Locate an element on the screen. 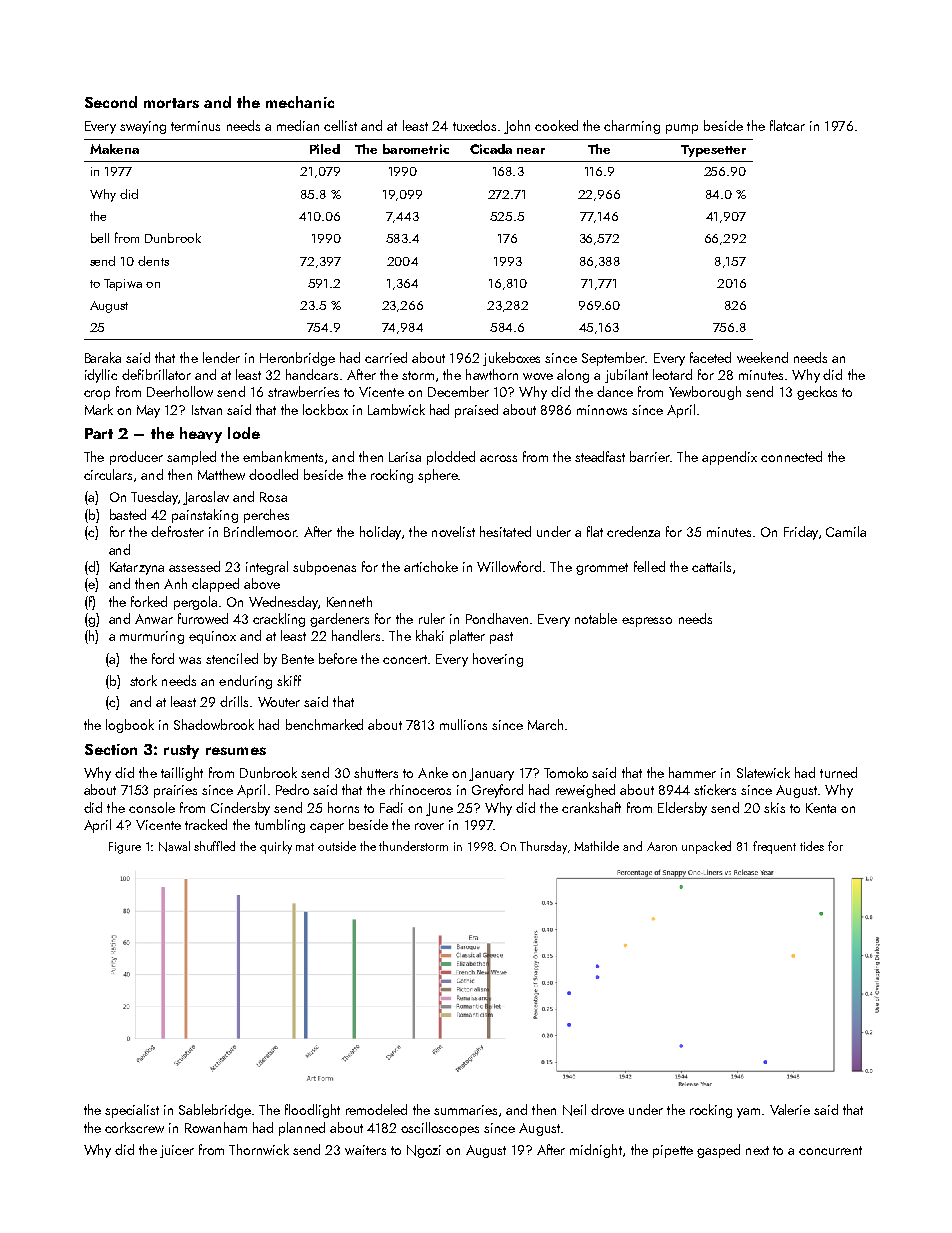  shutters is located at coordinates (376, 772).
